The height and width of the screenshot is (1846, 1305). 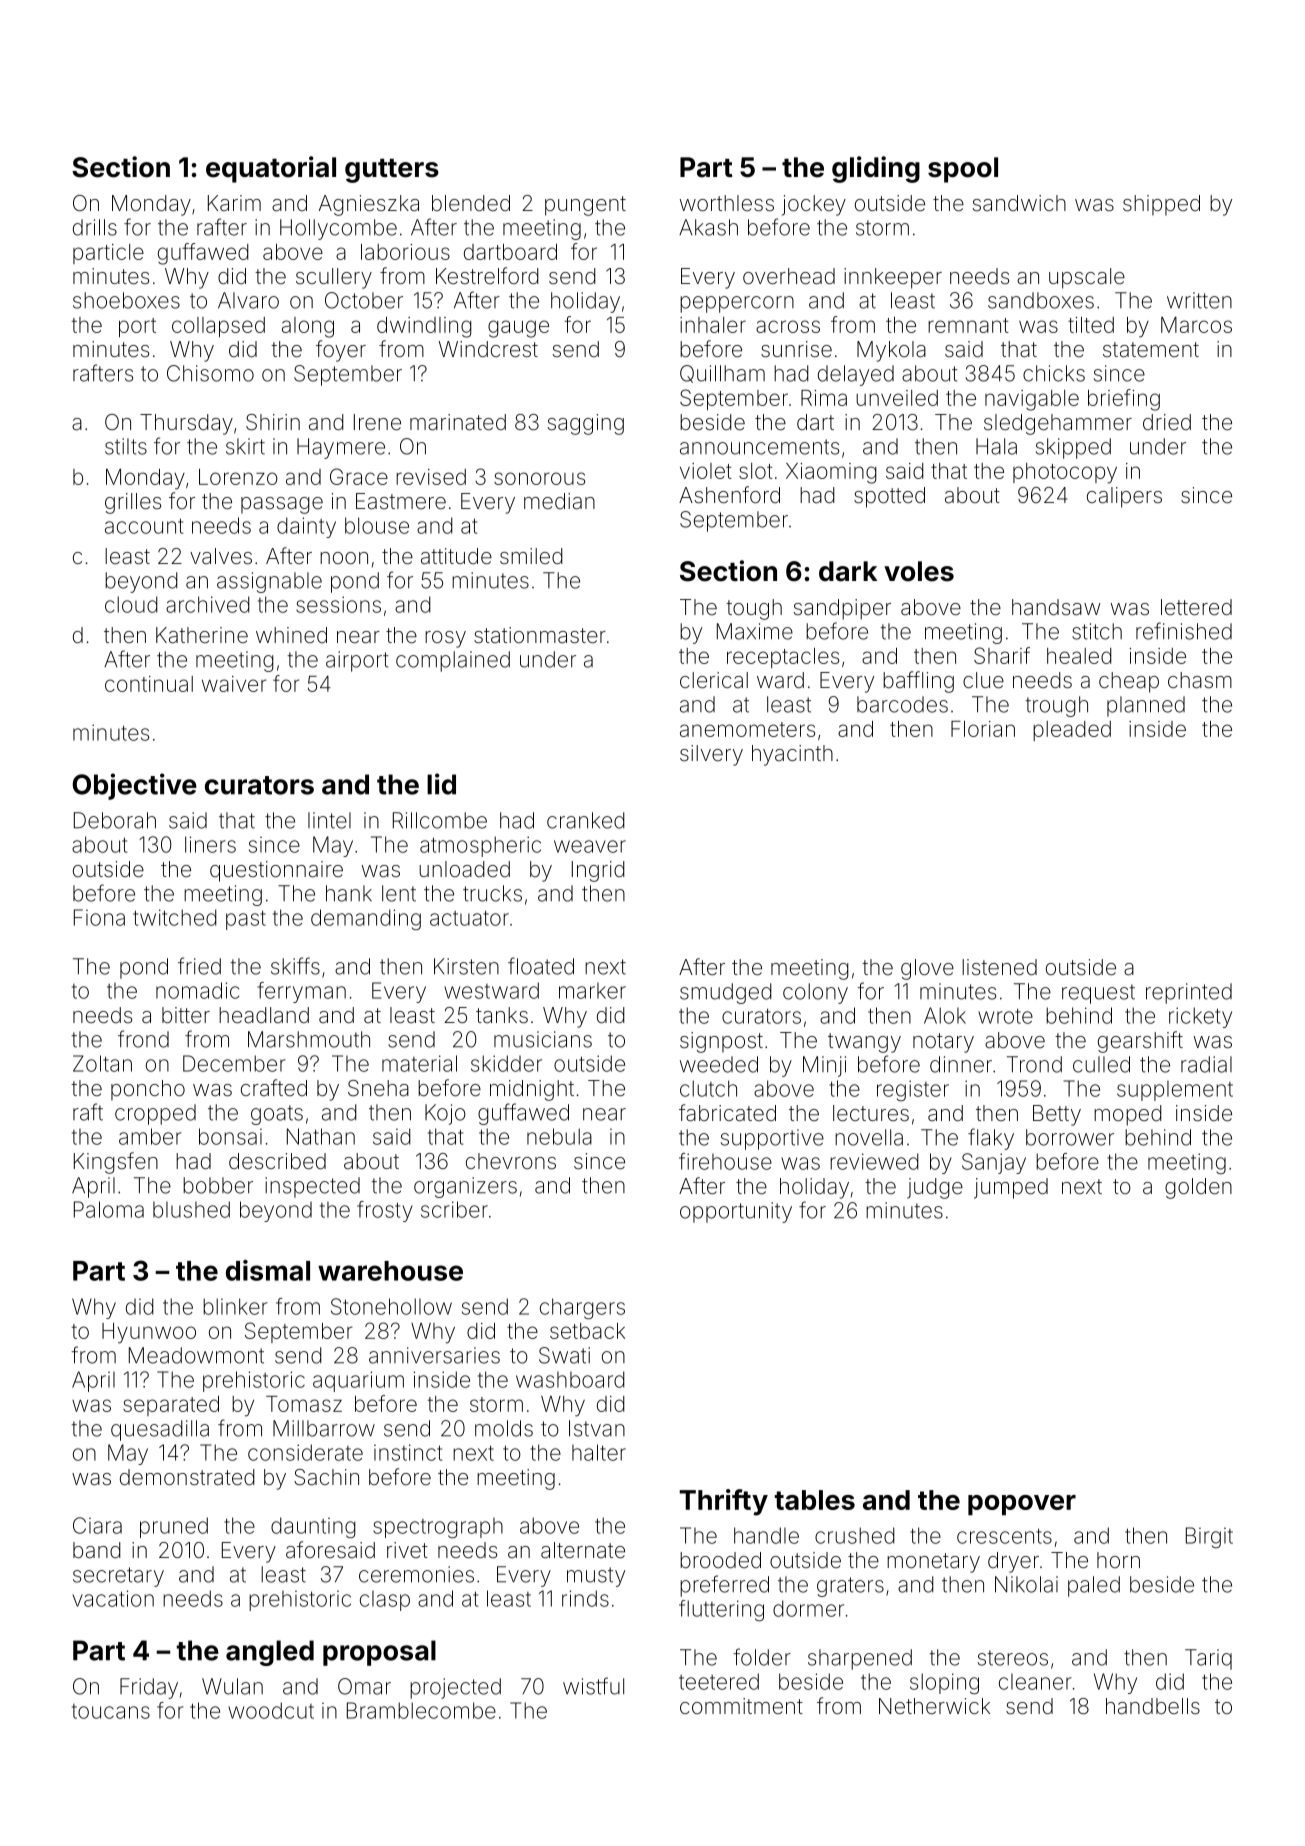 I want to click on glove, so click(x=927, y=969).
